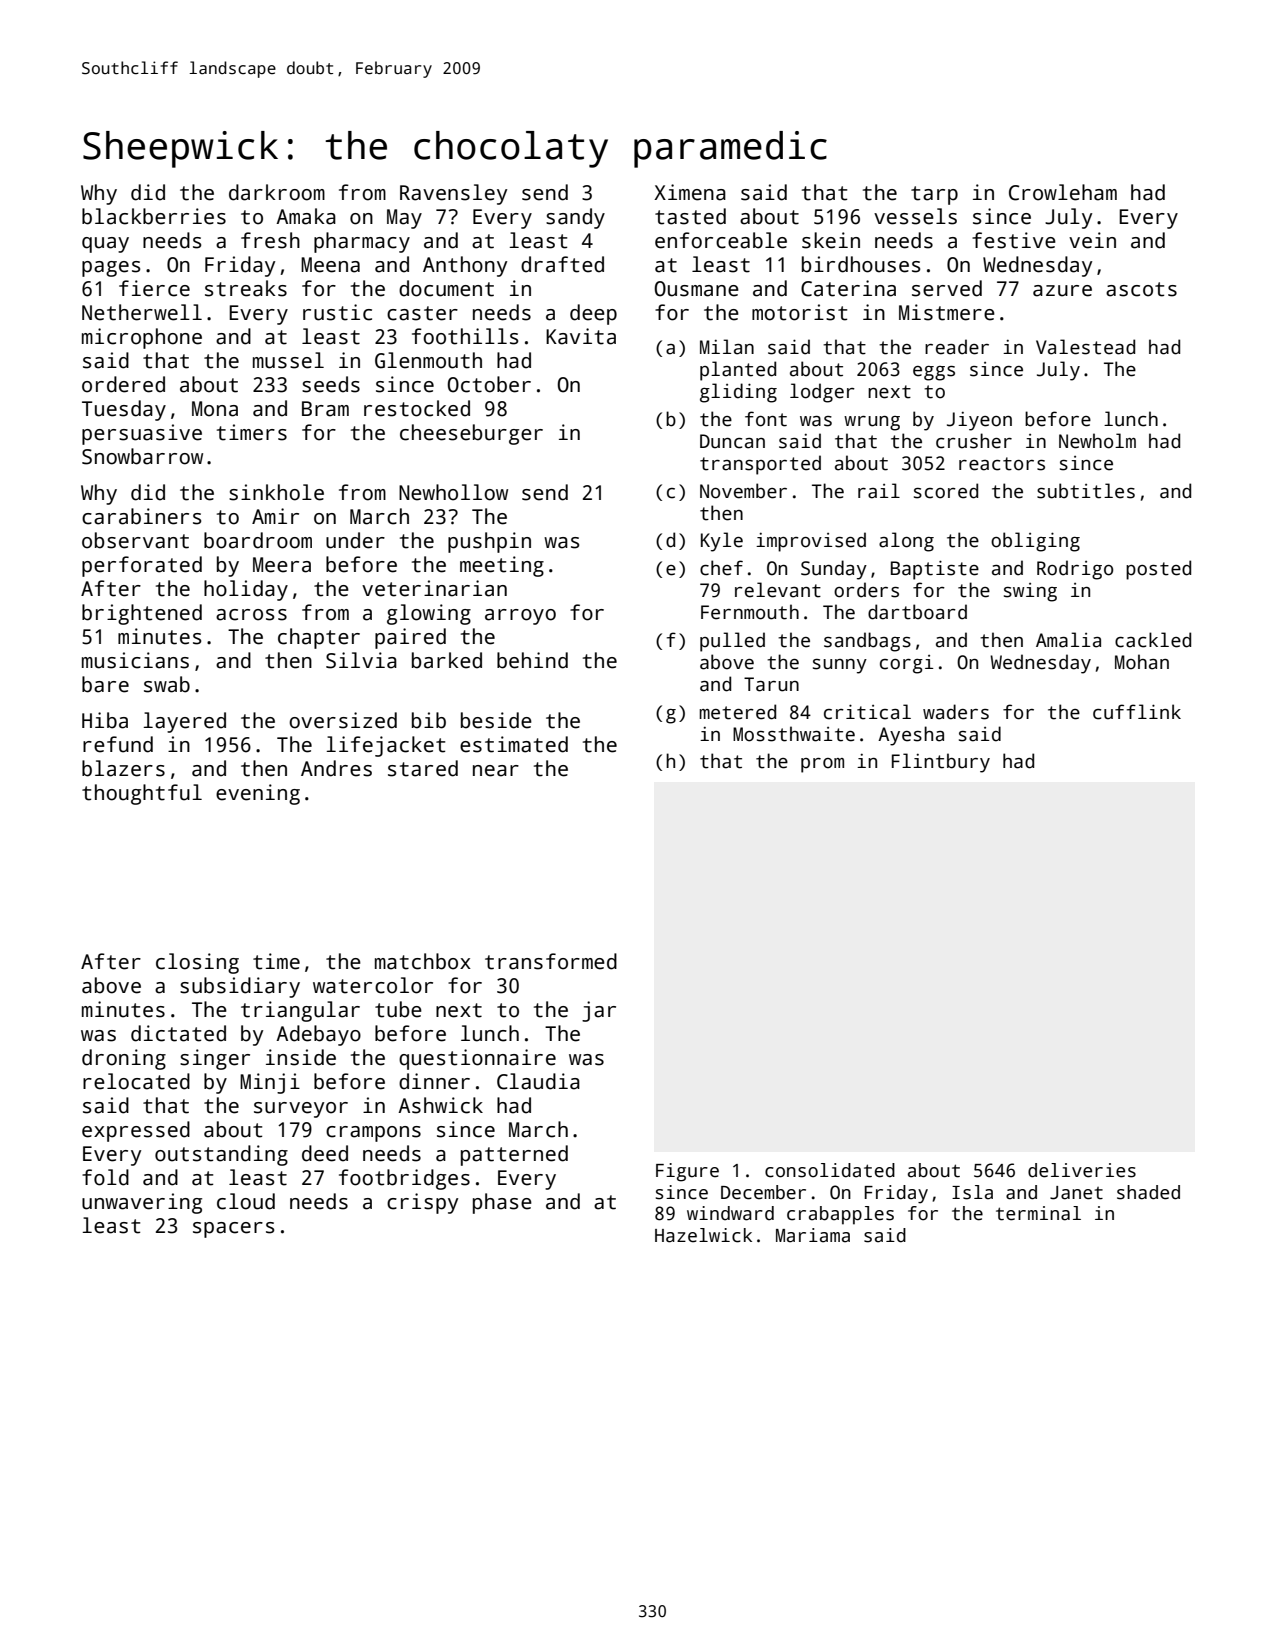 The image size is (1276, 1652). I want to click on deliveries, so click(1082, 1170).
